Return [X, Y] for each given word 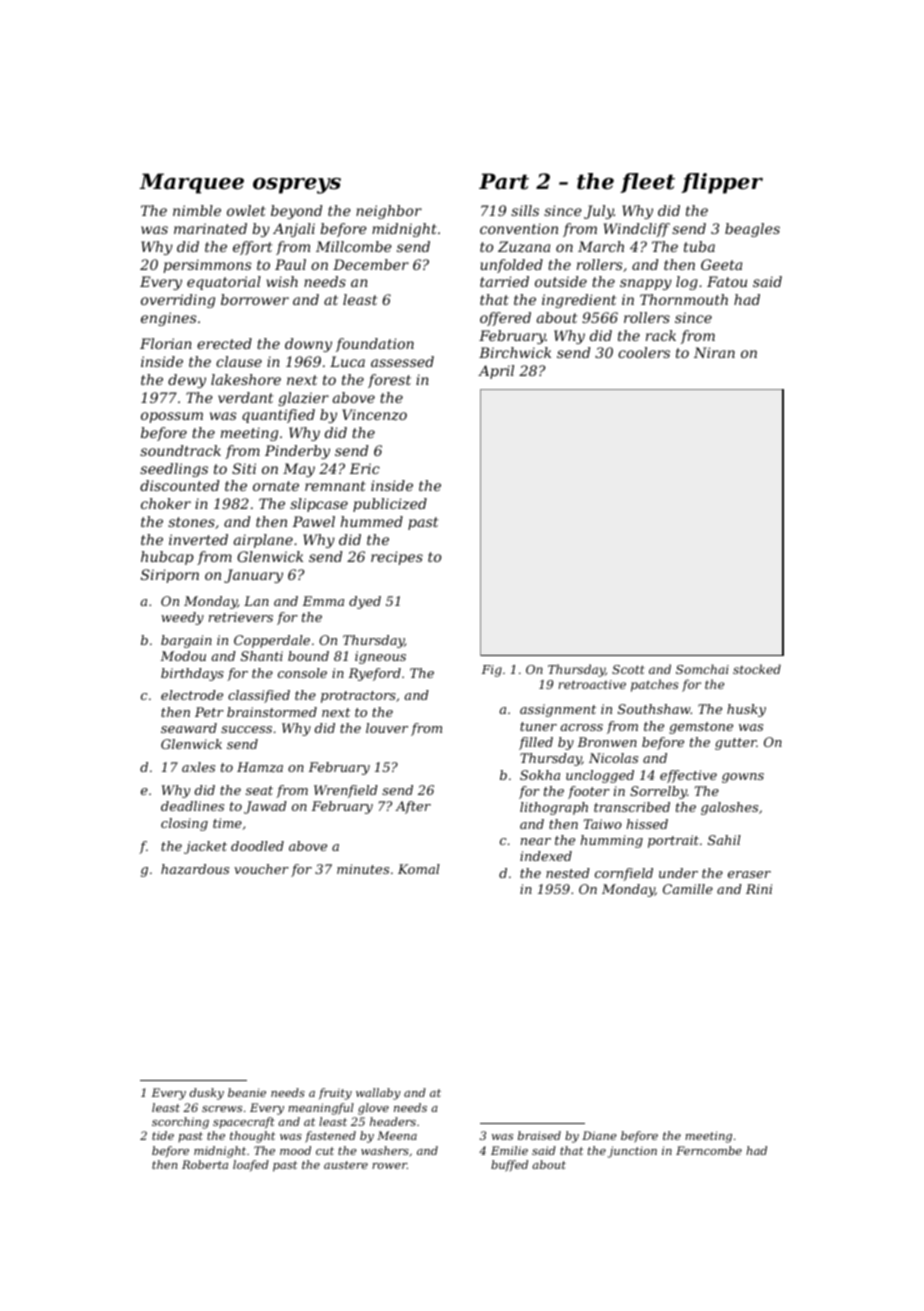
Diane [599, 1135]
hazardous [195, 869]
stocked [757, 669]
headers [393, 1121]
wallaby [378, 1094]
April [496, 372]
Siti [244, 468]
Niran [714, 352]
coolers [644, 352]
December [371, 264]
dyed [365, 602]
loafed [251, 1165]
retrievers [241, 617]
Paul [290, 264]
